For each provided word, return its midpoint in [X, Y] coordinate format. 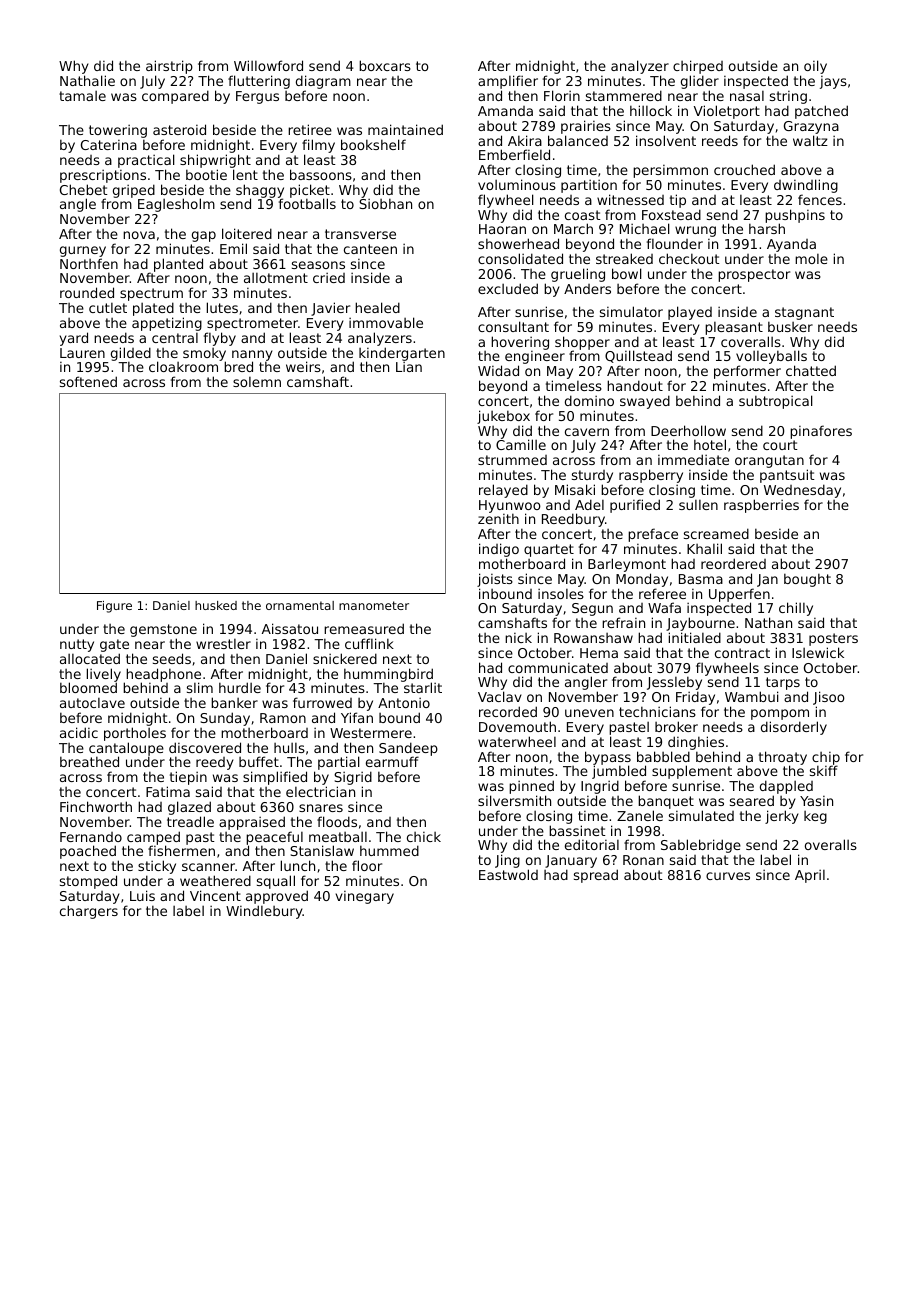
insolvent [666, 140]
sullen [698, 505]
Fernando [91, 837]
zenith [498, 519]
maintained [405, 129]
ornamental [300, 605]
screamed [716, 533]
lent [245, 174]
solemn [257, 382]
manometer [374, 605]
